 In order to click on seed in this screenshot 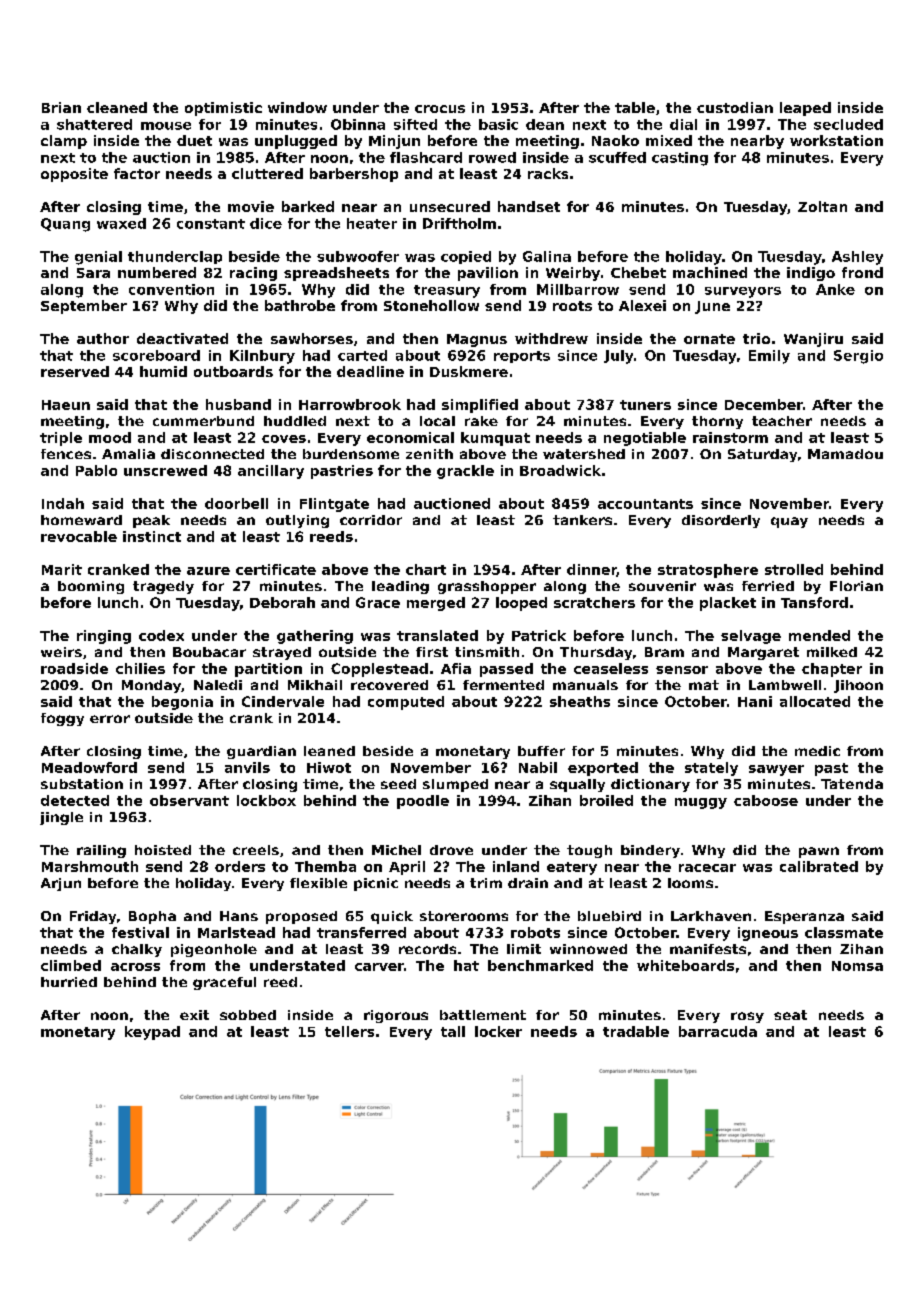, I will do `click(398, 784)`.
